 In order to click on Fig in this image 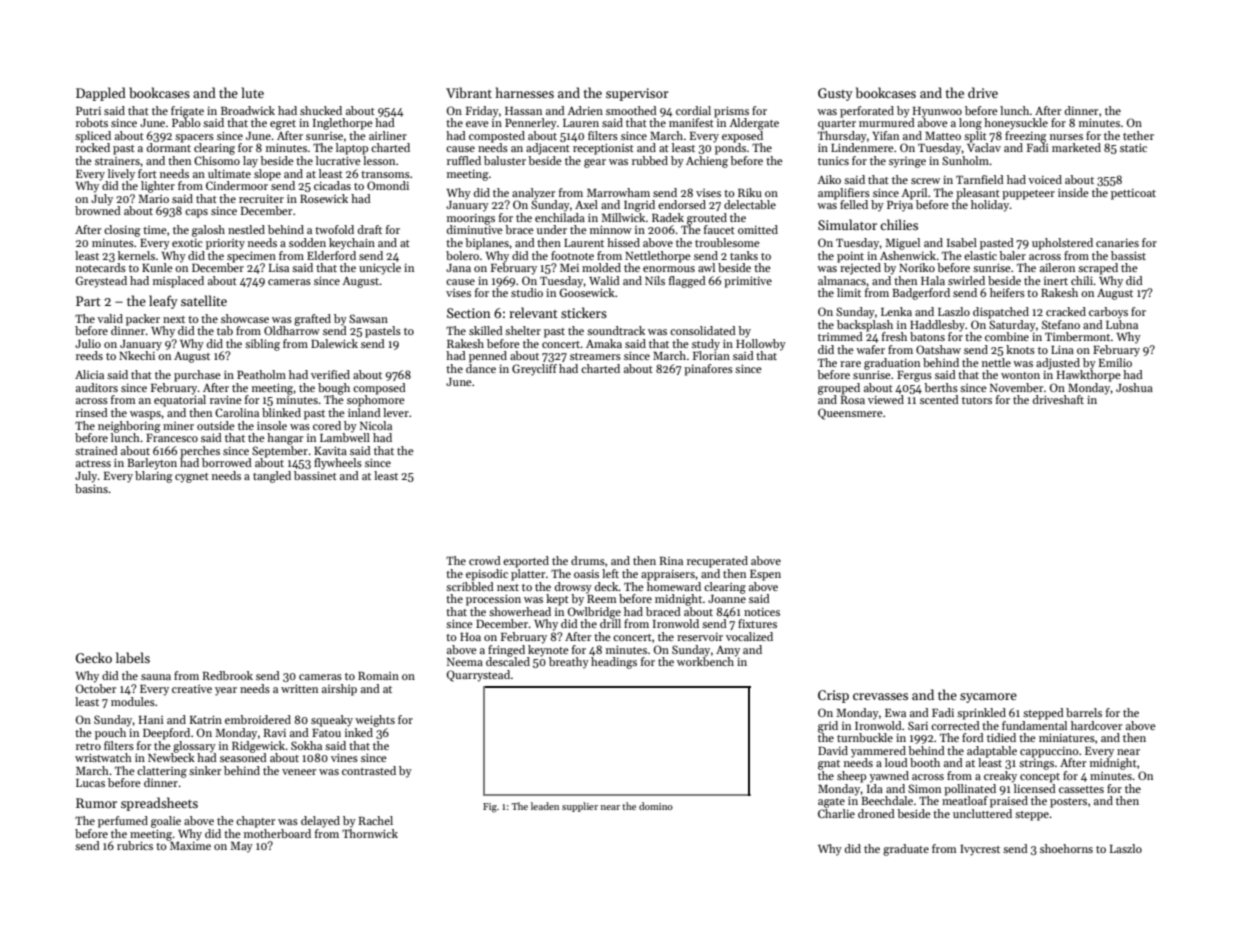, I will do `click(490, 808)`.
